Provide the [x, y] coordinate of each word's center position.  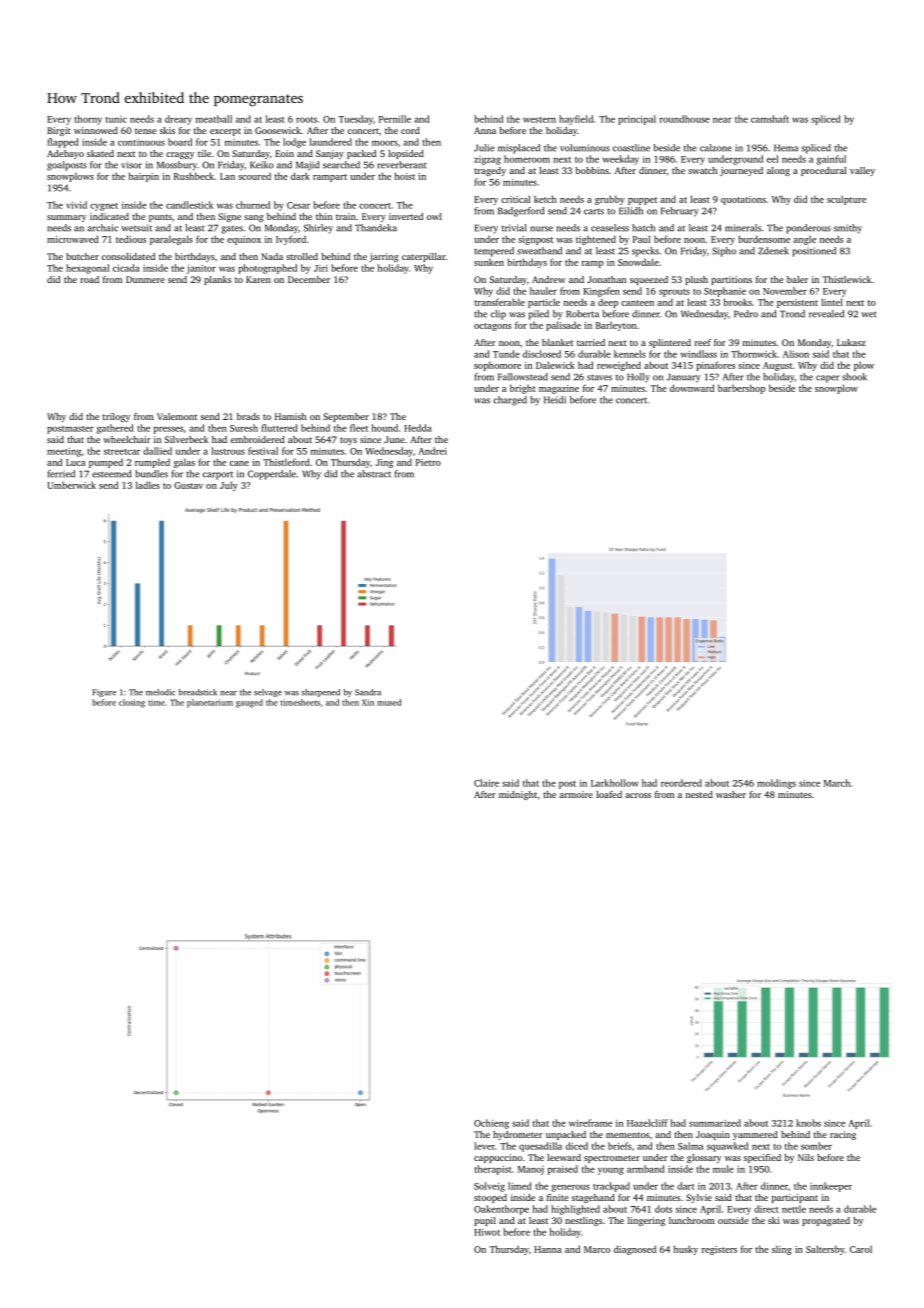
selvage [268, 693]
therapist [493, 1170]
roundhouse [685, 119]
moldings [776, 784]
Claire [486, 783]
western [539, 120]
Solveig [489, 1187]
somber [816, 1146]
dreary [178, 120]
